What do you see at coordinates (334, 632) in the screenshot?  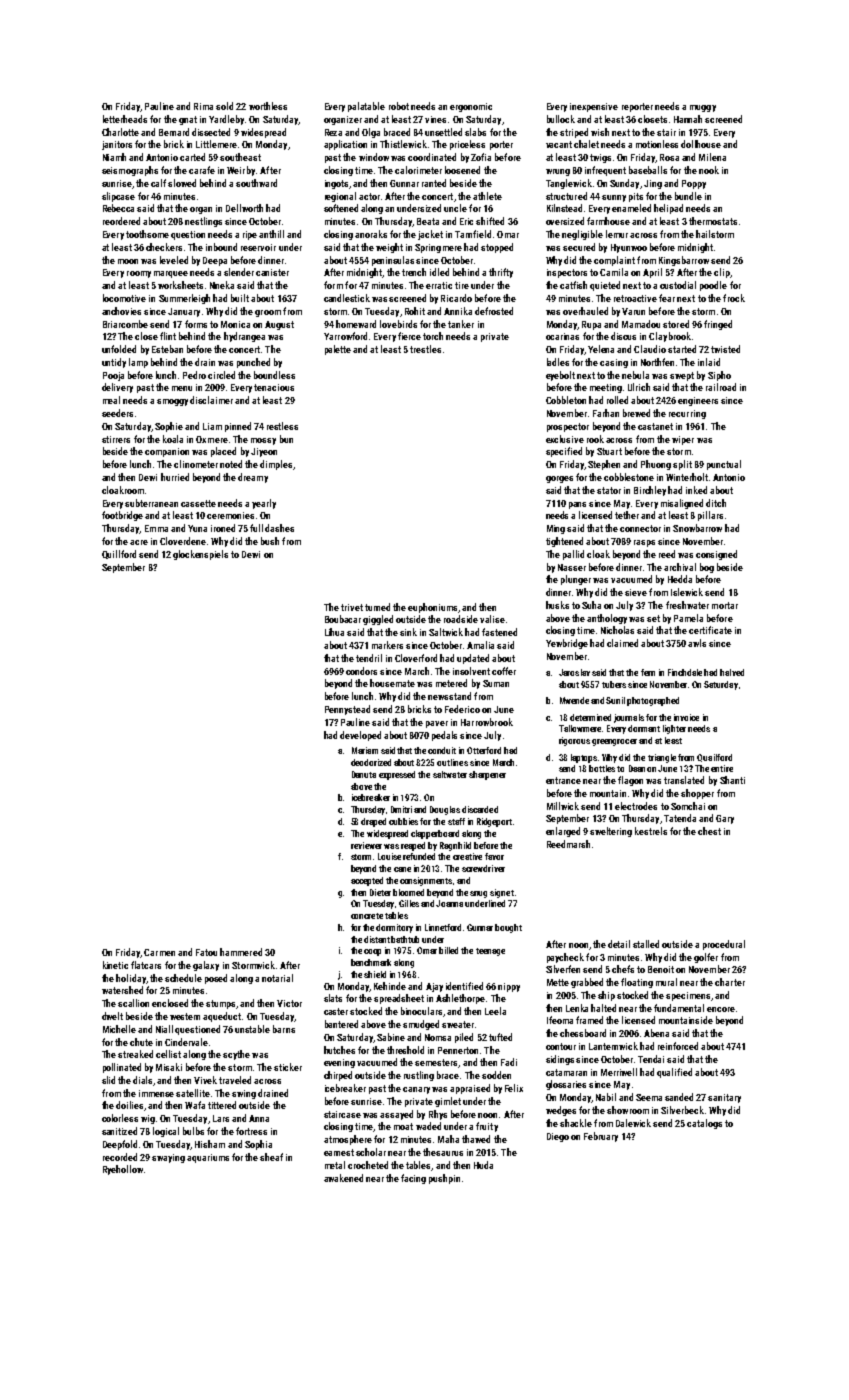 I see `Lihua` at bounding box center [334, 632].
